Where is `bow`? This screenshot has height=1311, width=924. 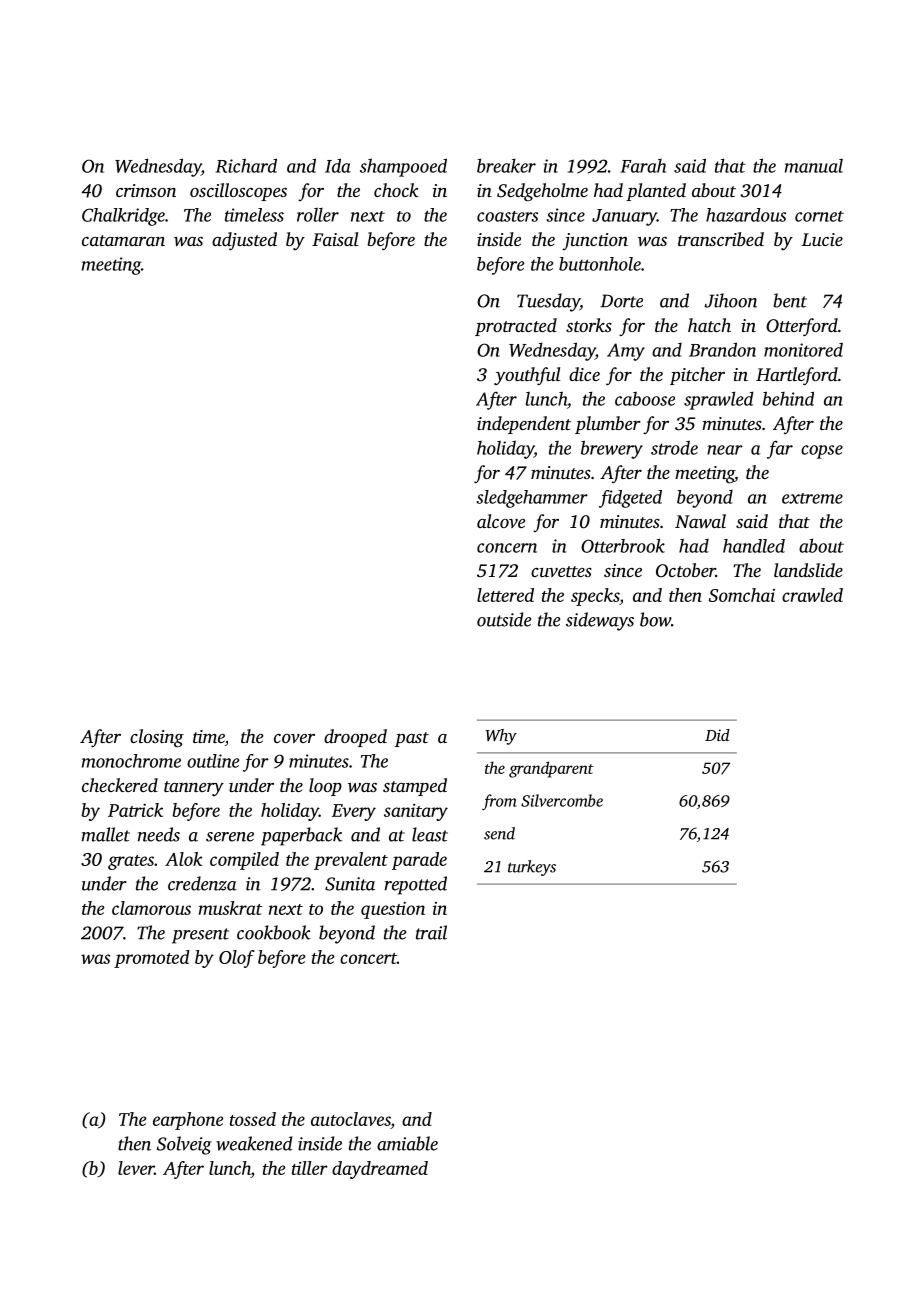
bow is located at coordinates (655, 619).
